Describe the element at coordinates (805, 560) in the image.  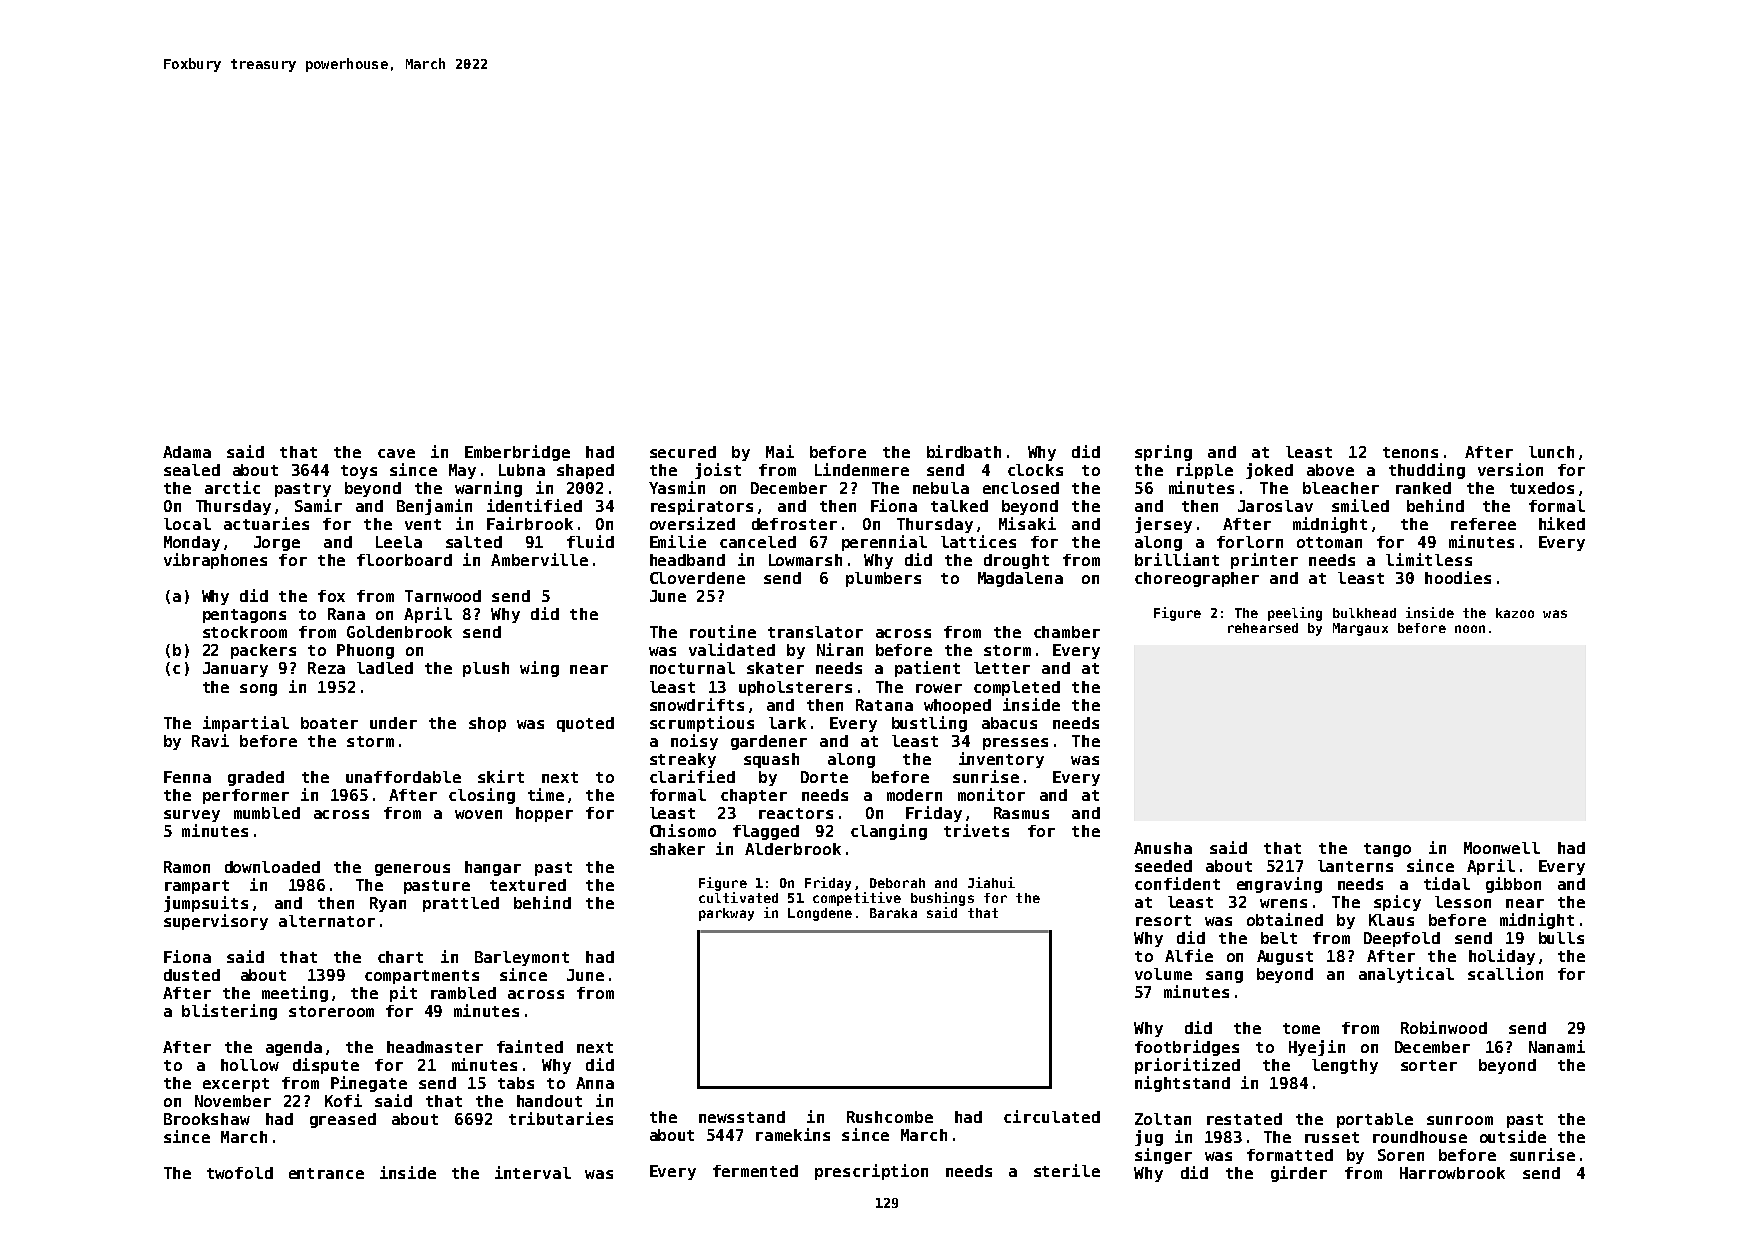
I see `Lowmarsh` at that location.
